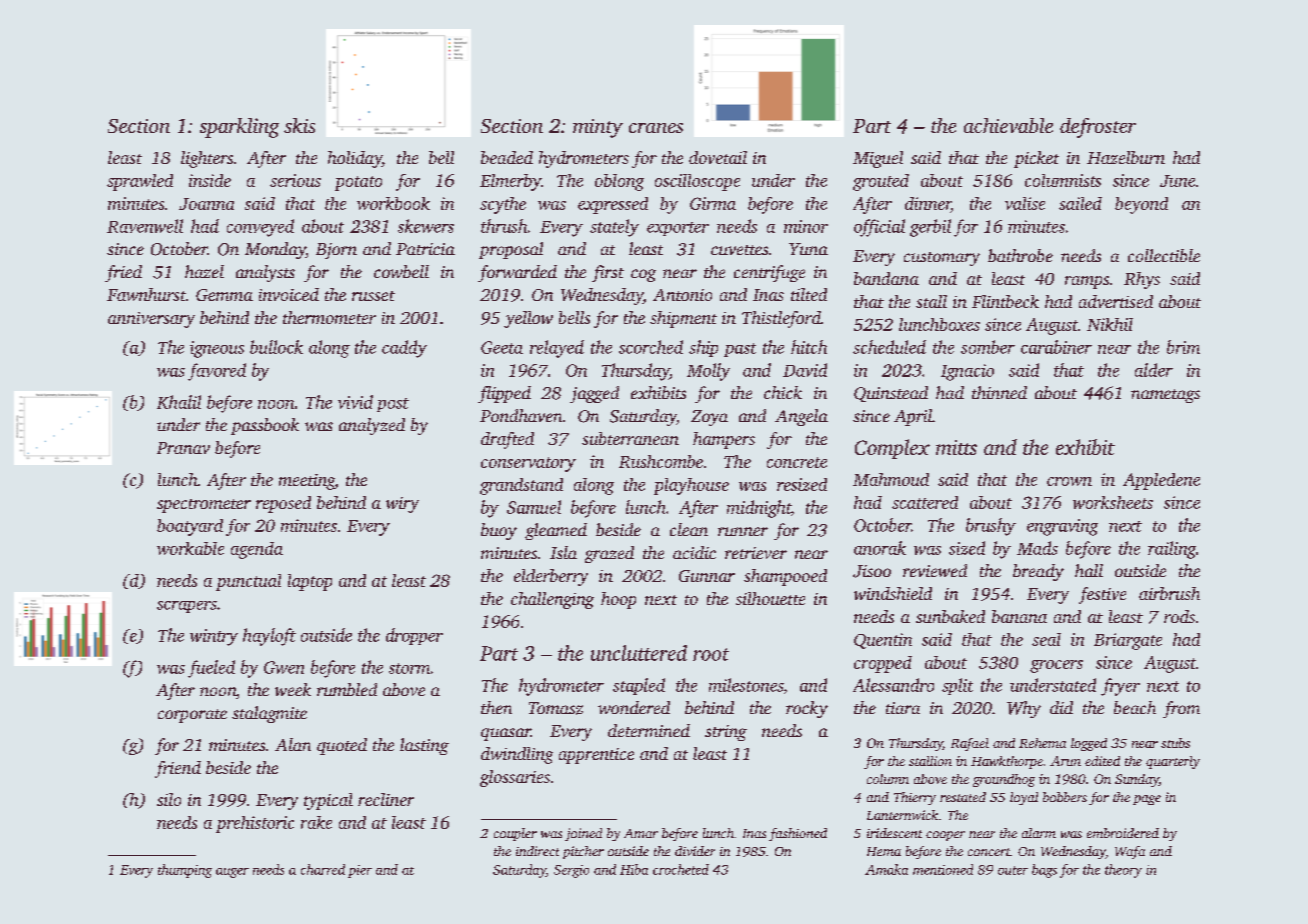 The height and width of the screenshot is (924, 1308). What do you see at coordinates (1044, 871) in the screenshot?
I see `bags` at bounding box center [1044, 871].
